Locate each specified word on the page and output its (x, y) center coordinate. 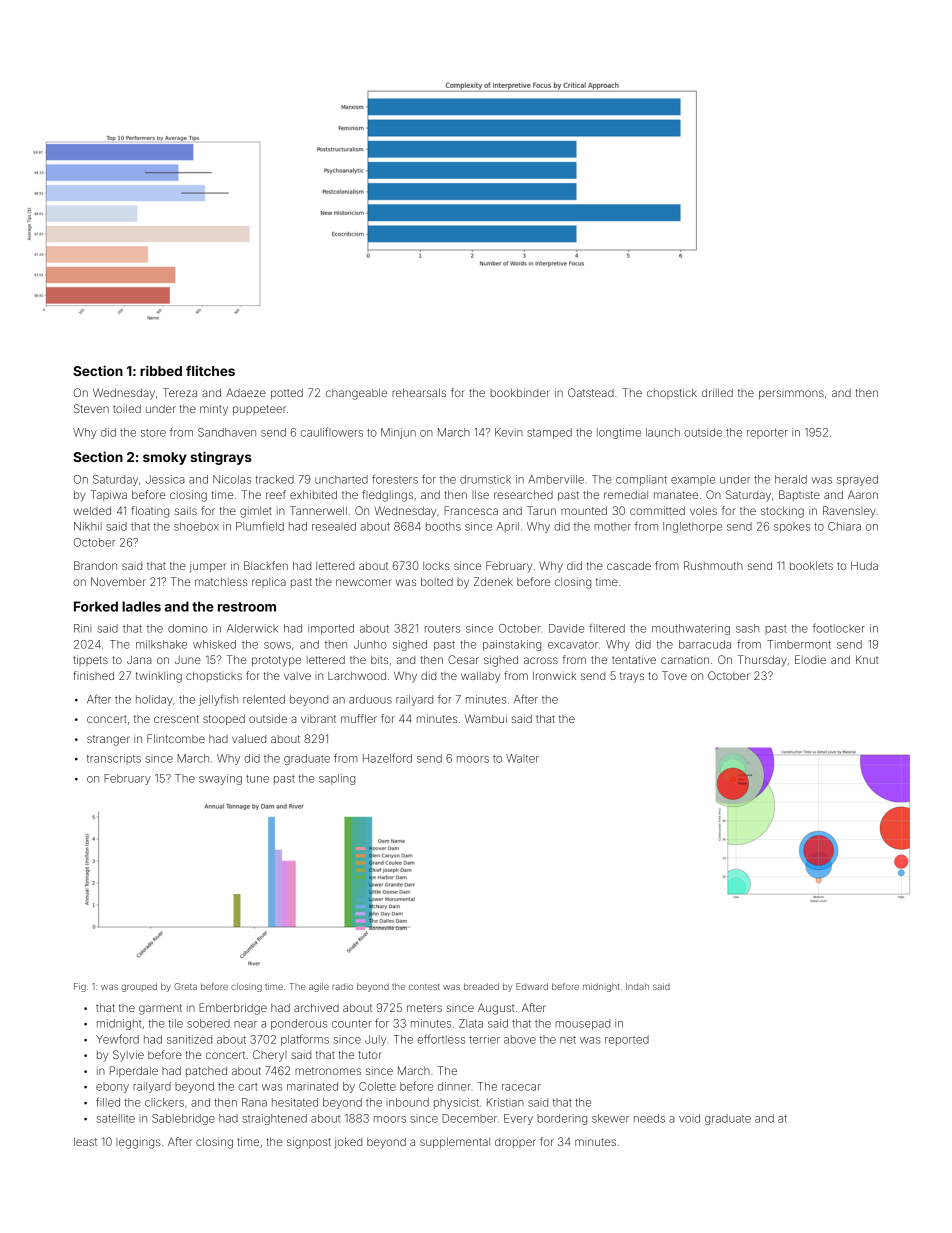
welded (92, 511)
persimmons (791, 394)
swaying (220, 779)
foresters (395, 479)
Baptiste (799, 495)
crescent (176, 719)
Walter (522, 758)
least (85, 1142)
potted (287, 394)
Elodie (810, 659)
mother (612, 526)
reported (627, 1040)
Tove (674, 675)
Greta (185, 986)
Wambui (486, 718)
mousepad (582, 1024)
